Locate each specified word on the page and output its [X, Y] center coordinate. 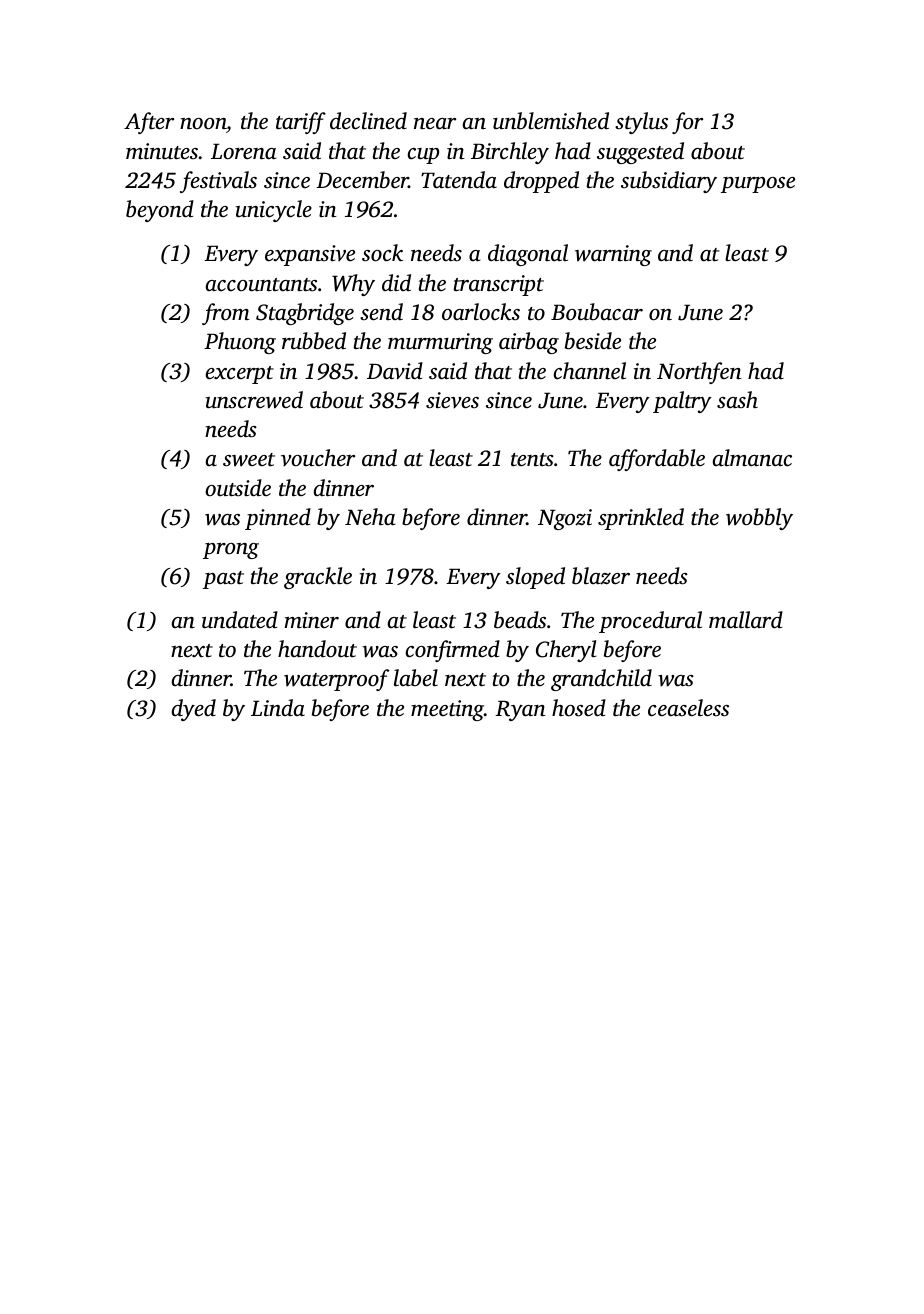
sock [382, 253]
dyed [193, 710]
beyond [160, 211]
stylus [641, 123]
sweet [249, 460]
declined [368, 121]
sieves [452, 400]
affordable [657, 460]
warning [613, 255]
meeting [447, 710]
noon [203, 124]
